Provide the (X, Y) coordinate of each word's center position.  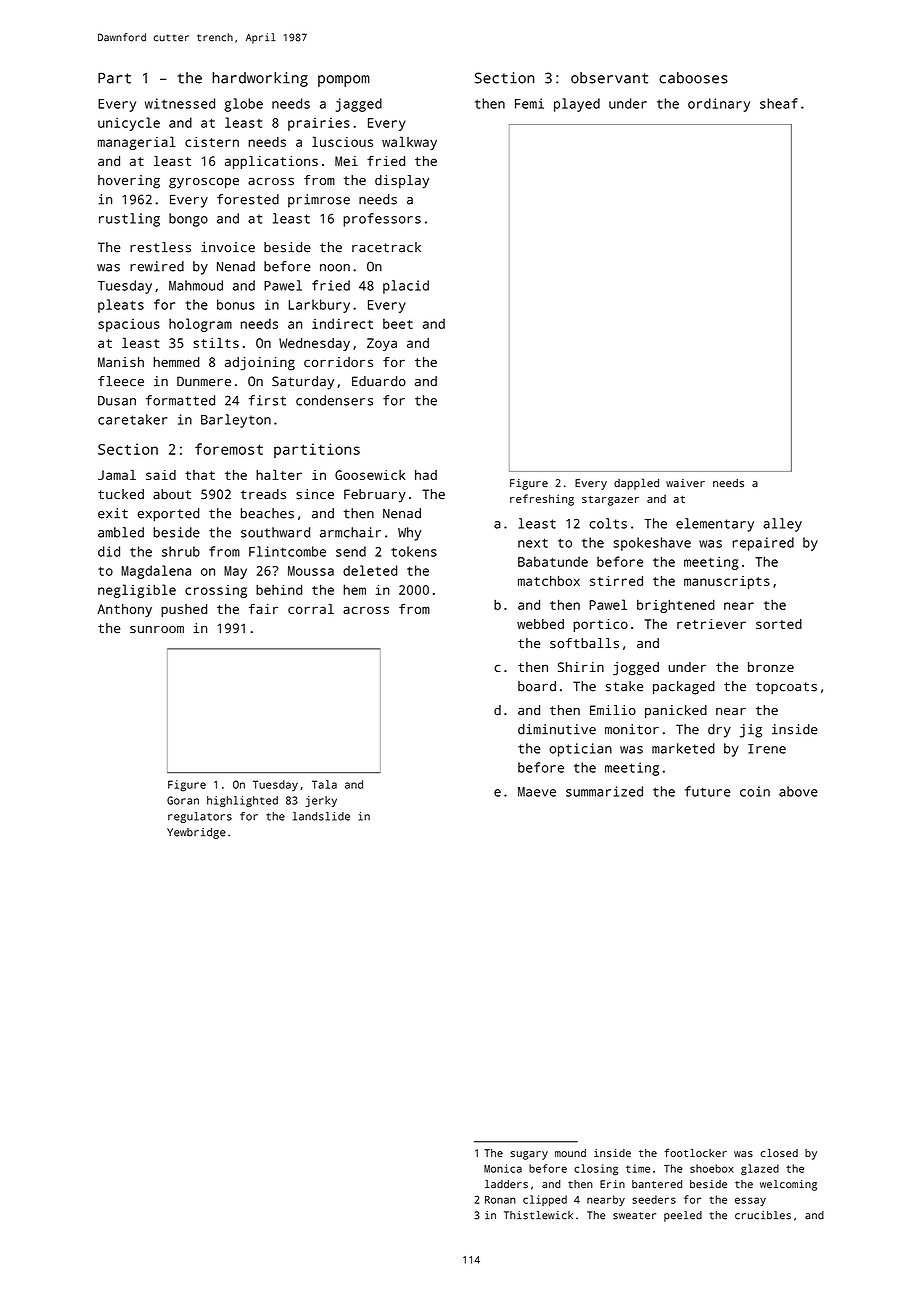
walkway (409, 143)
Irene (767, 749)
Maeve (537, 792)
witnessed (180, 103)
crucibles (763, 1215)
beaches (267, 513)
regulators (200, 817)
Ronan (500, 1200)
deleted (370, 570)
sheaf (779, 103)
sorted (779, 624)
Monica (503, 1168)
